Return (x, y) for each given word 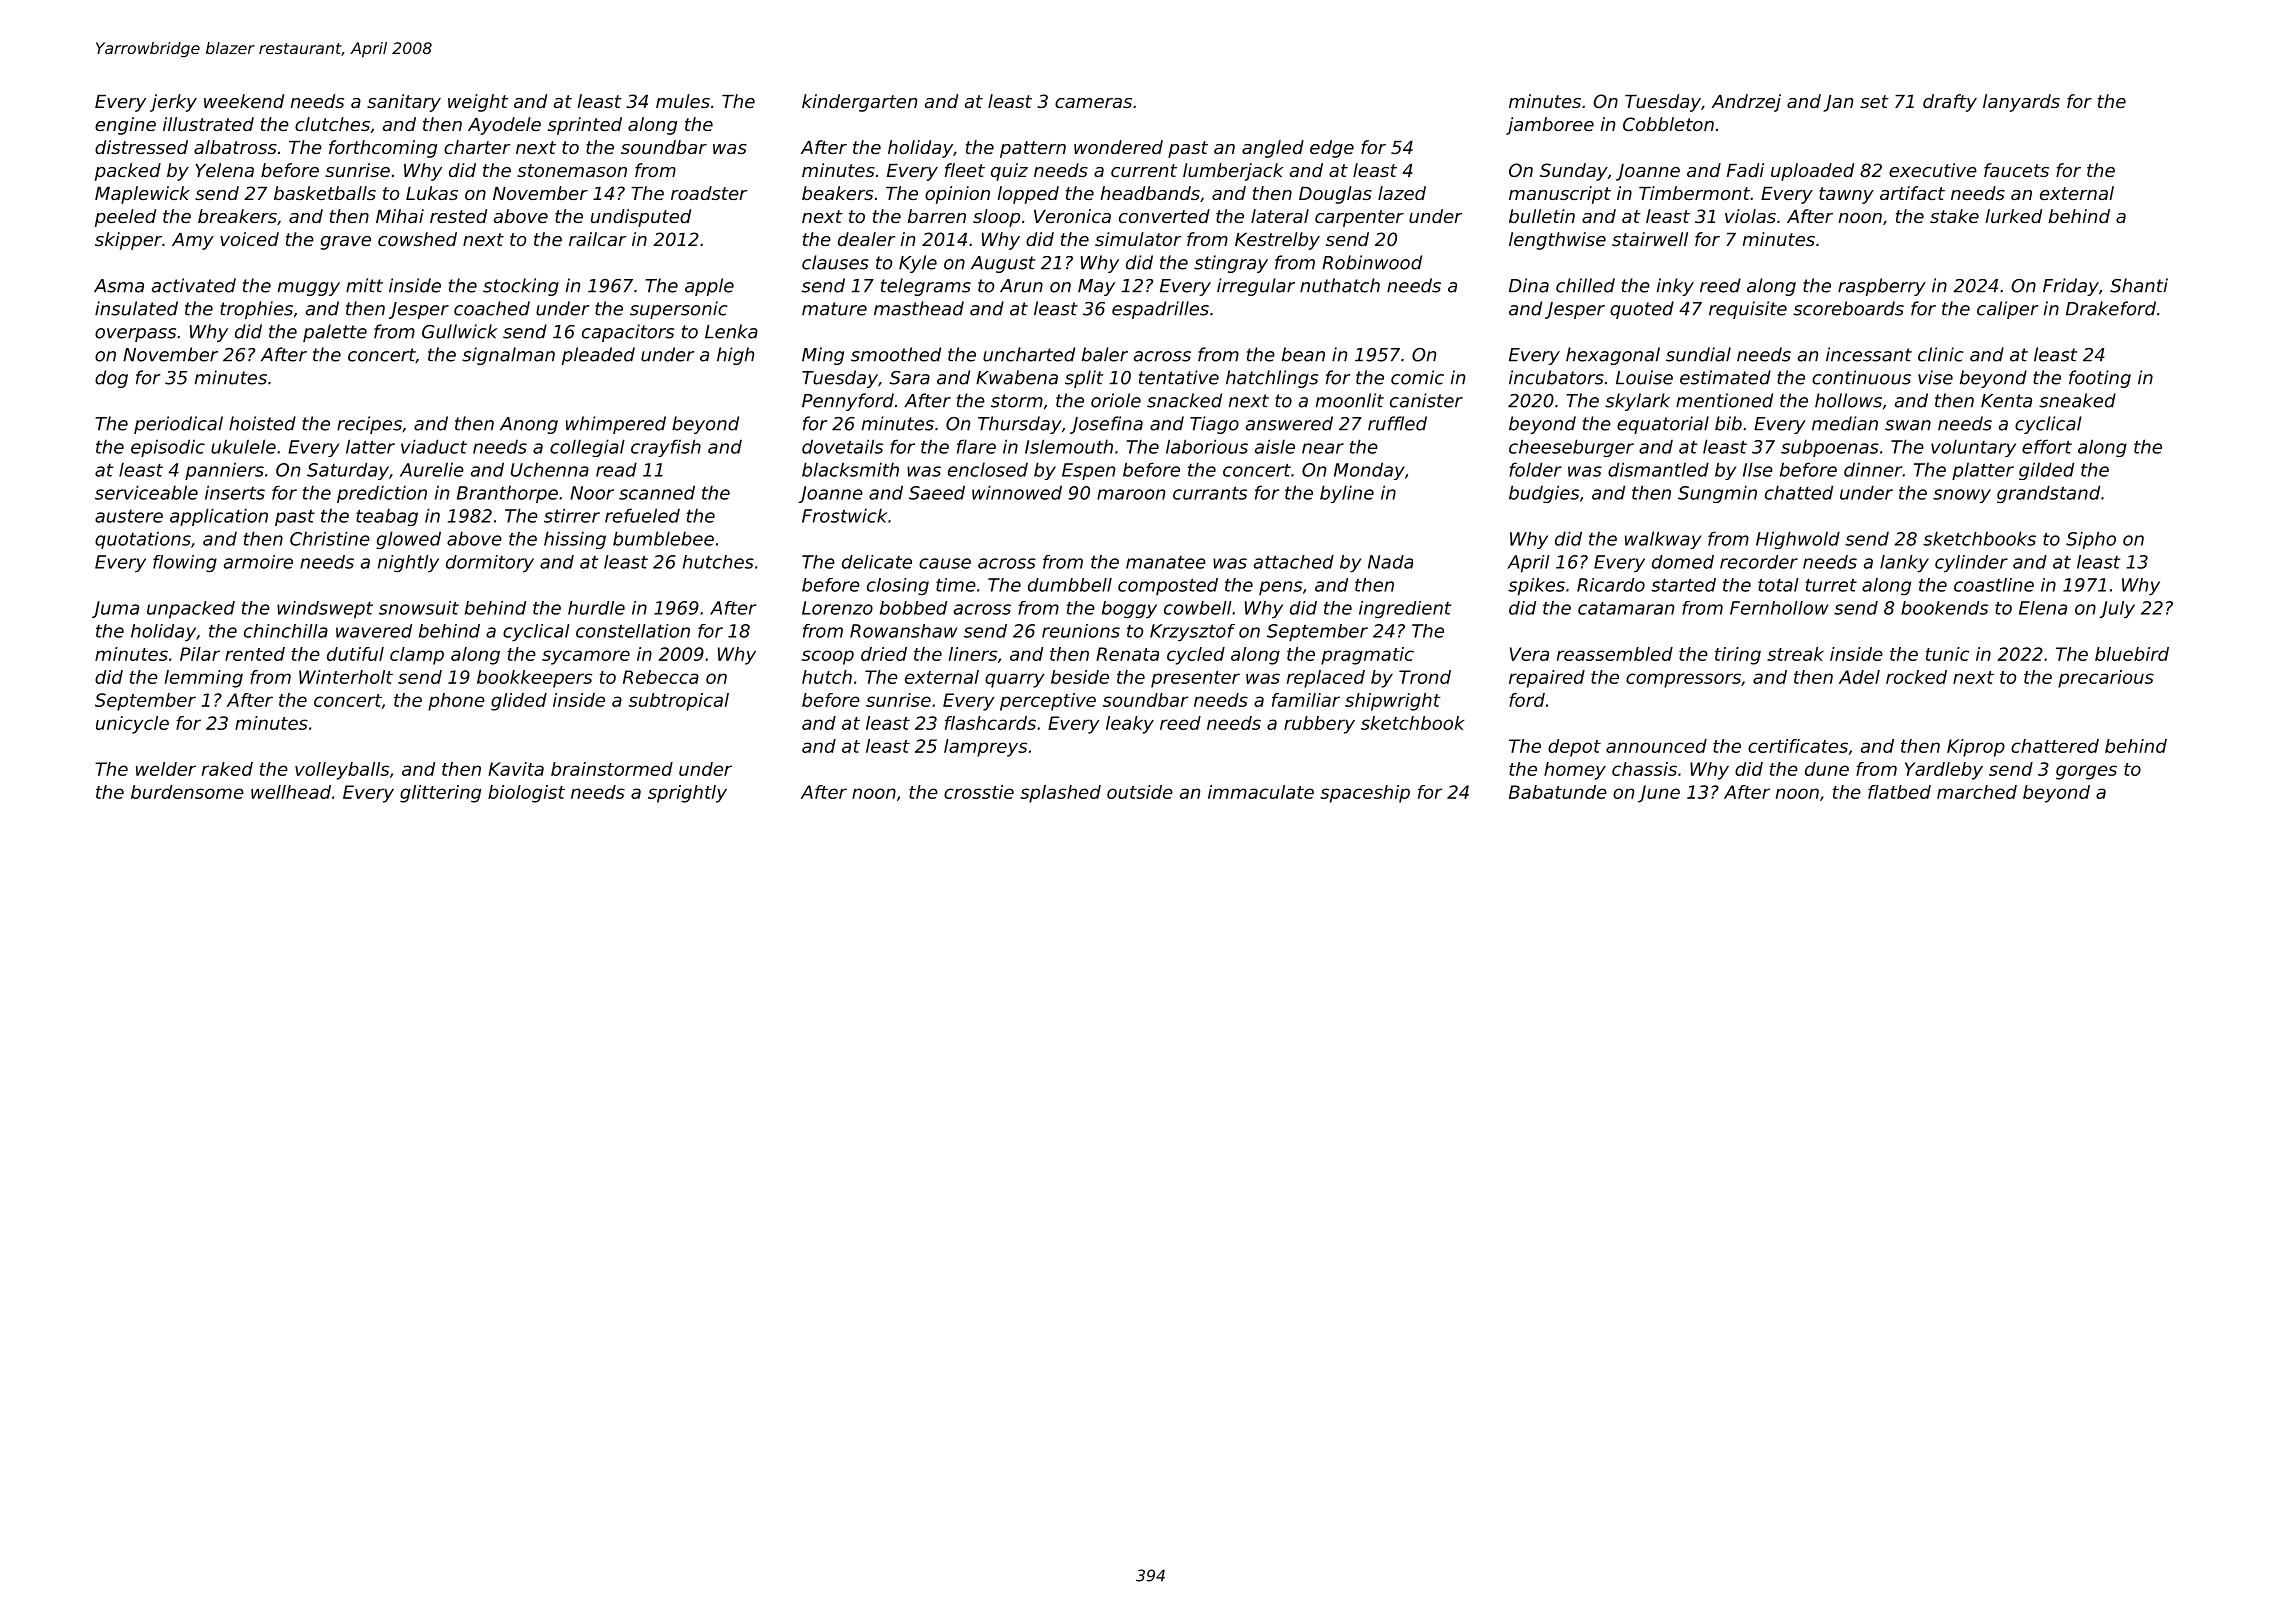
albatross (235, 147)
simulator (1138, 239)
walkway (1663, 540)
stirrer (572, 515)
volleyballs (342, 771)
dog (111, 379)
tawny (1846, 195)
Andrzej (1746, 103)
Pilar (200, 654)
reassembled (1615, 654)
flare (976, 446)
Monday (1369, 471)
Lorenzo (837, 608)
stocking (521, 287)
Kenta (2006, 401)
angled (1273, 149)
